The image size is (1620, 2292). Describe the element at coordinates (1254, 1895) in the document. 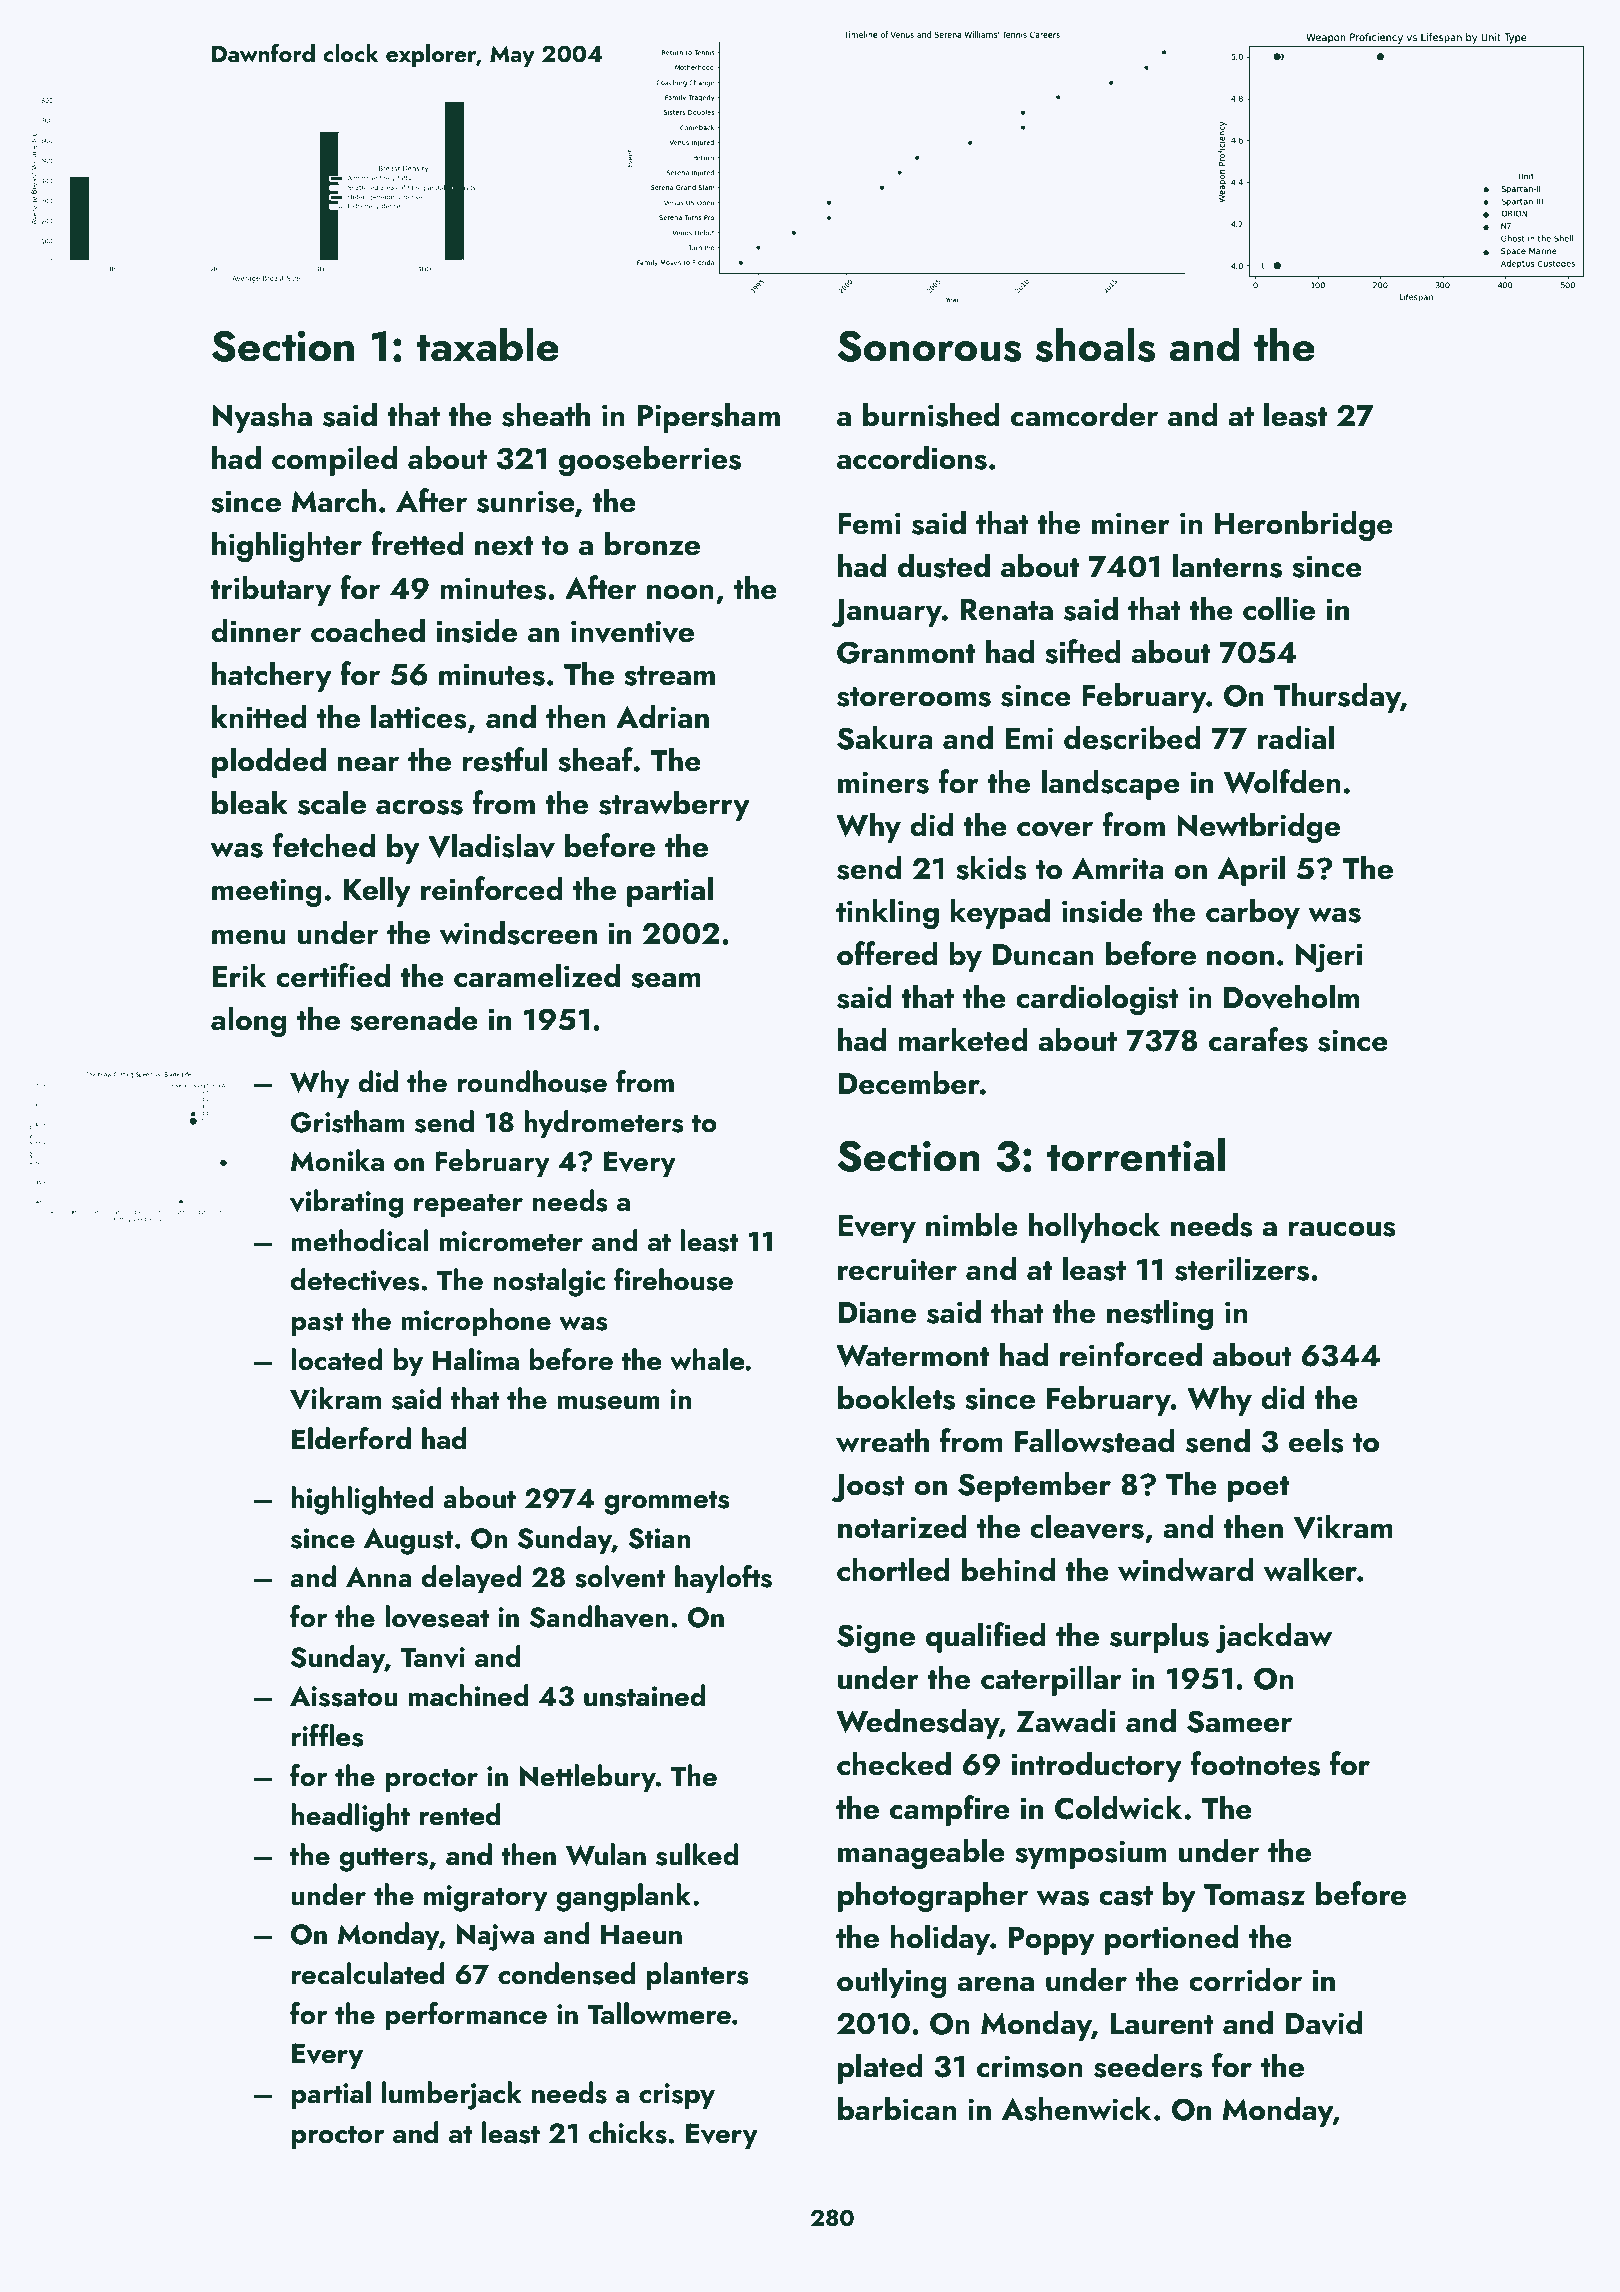

I see `Tomasz` at that location.
